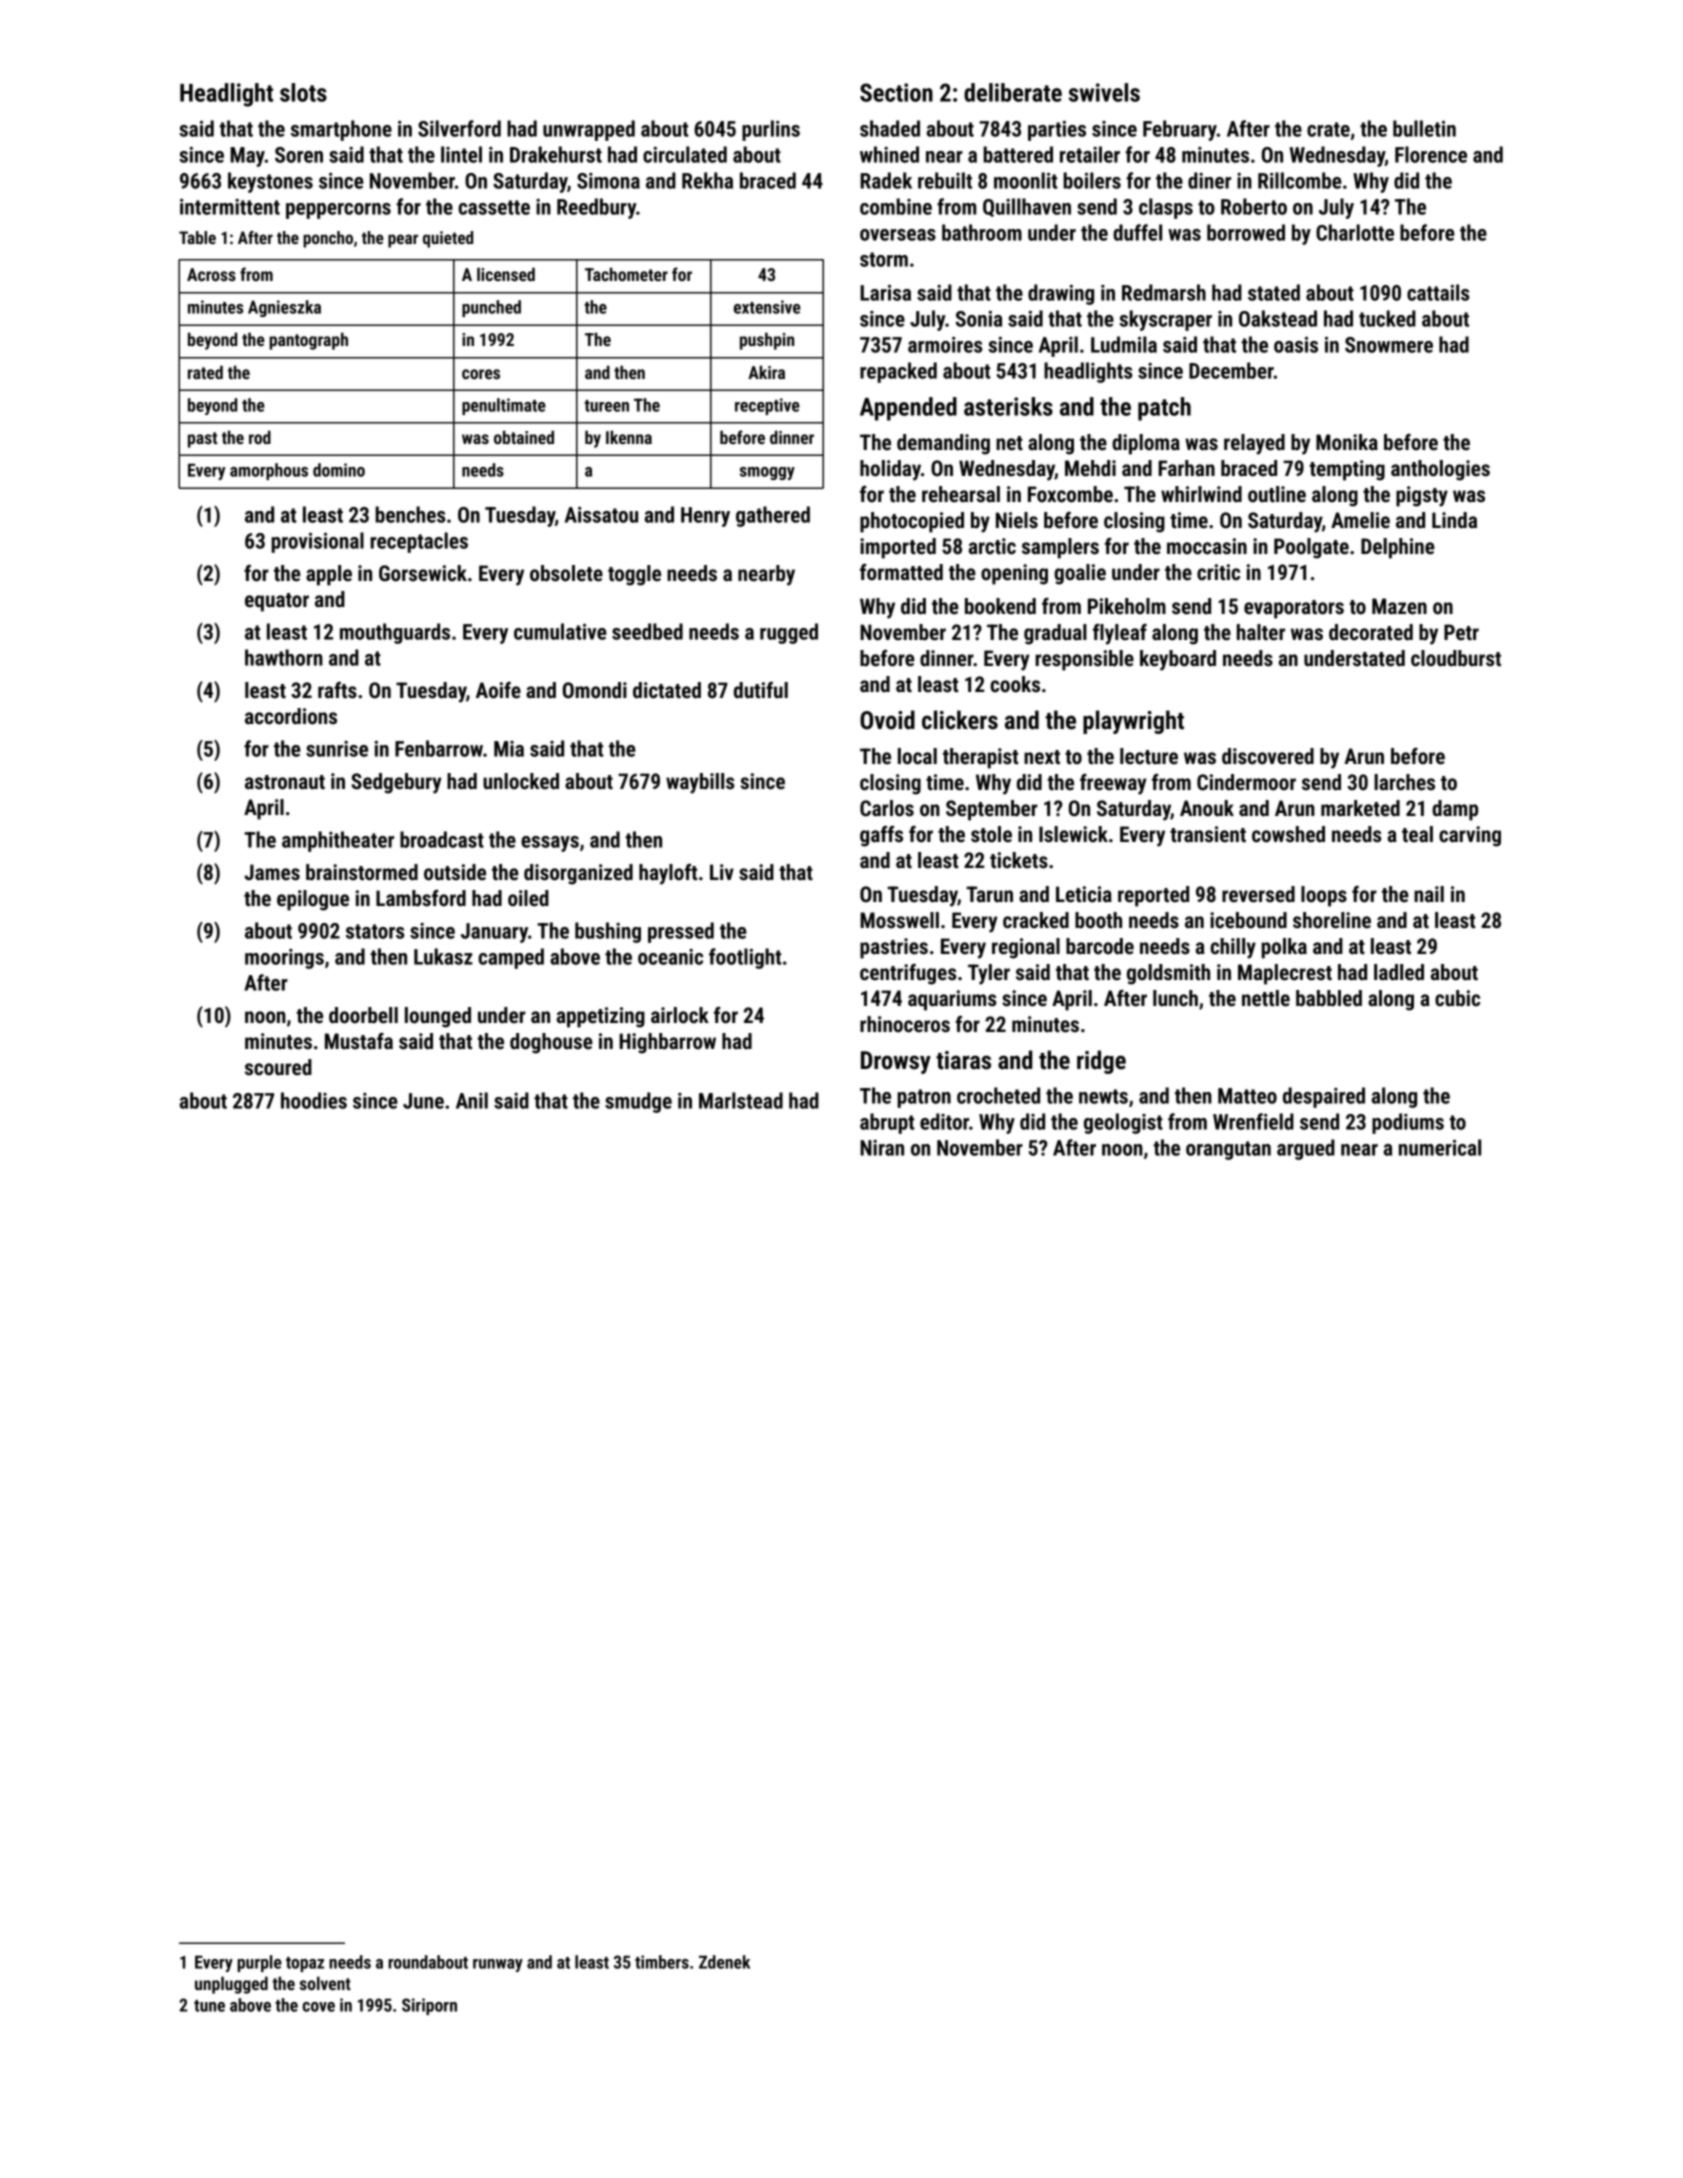 This page has width=1683, height=2178. I want to click on hoodies, so click(314, 1100).
